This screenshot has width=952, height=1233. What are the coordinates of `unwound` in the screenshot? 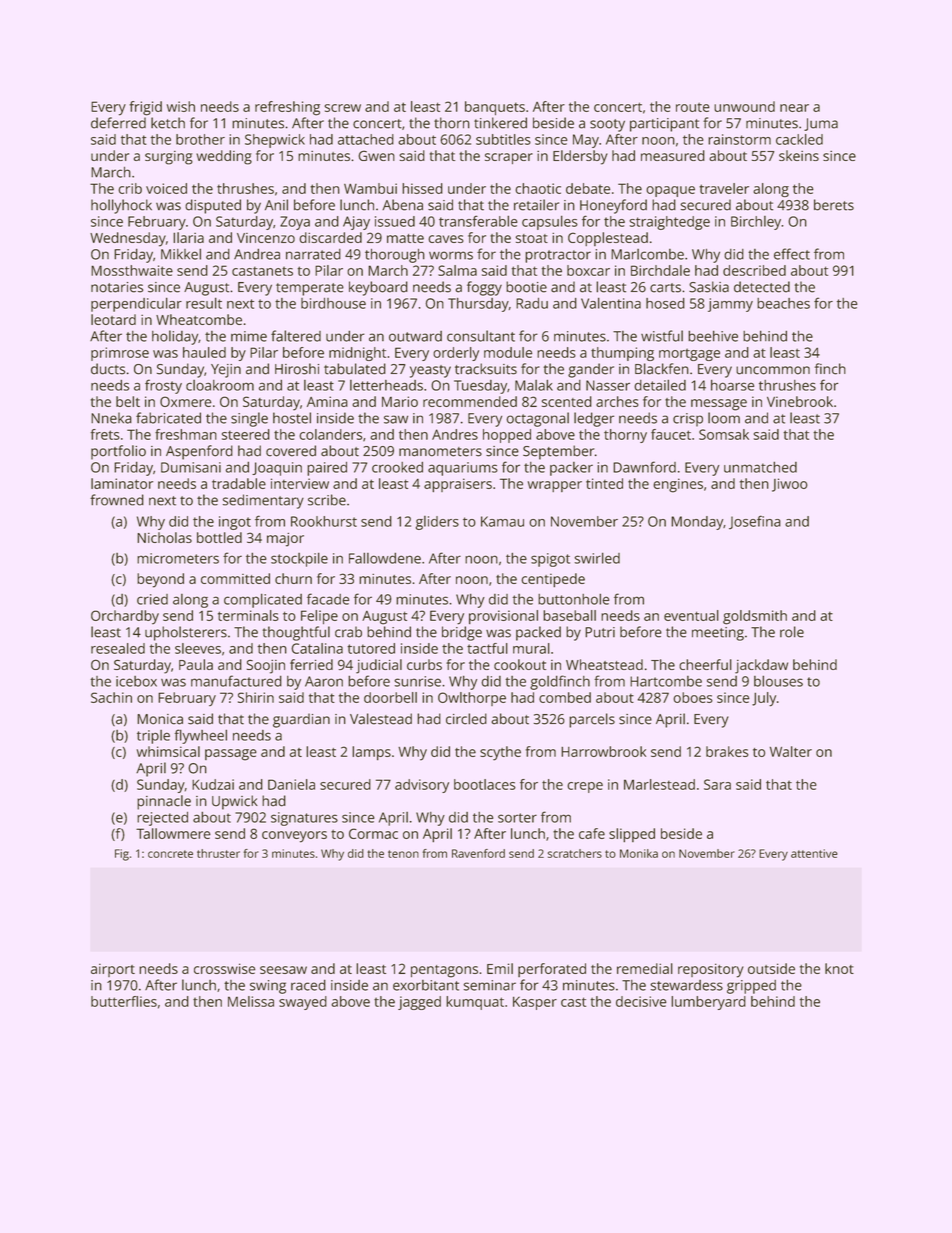 It's located at (744, 106).
